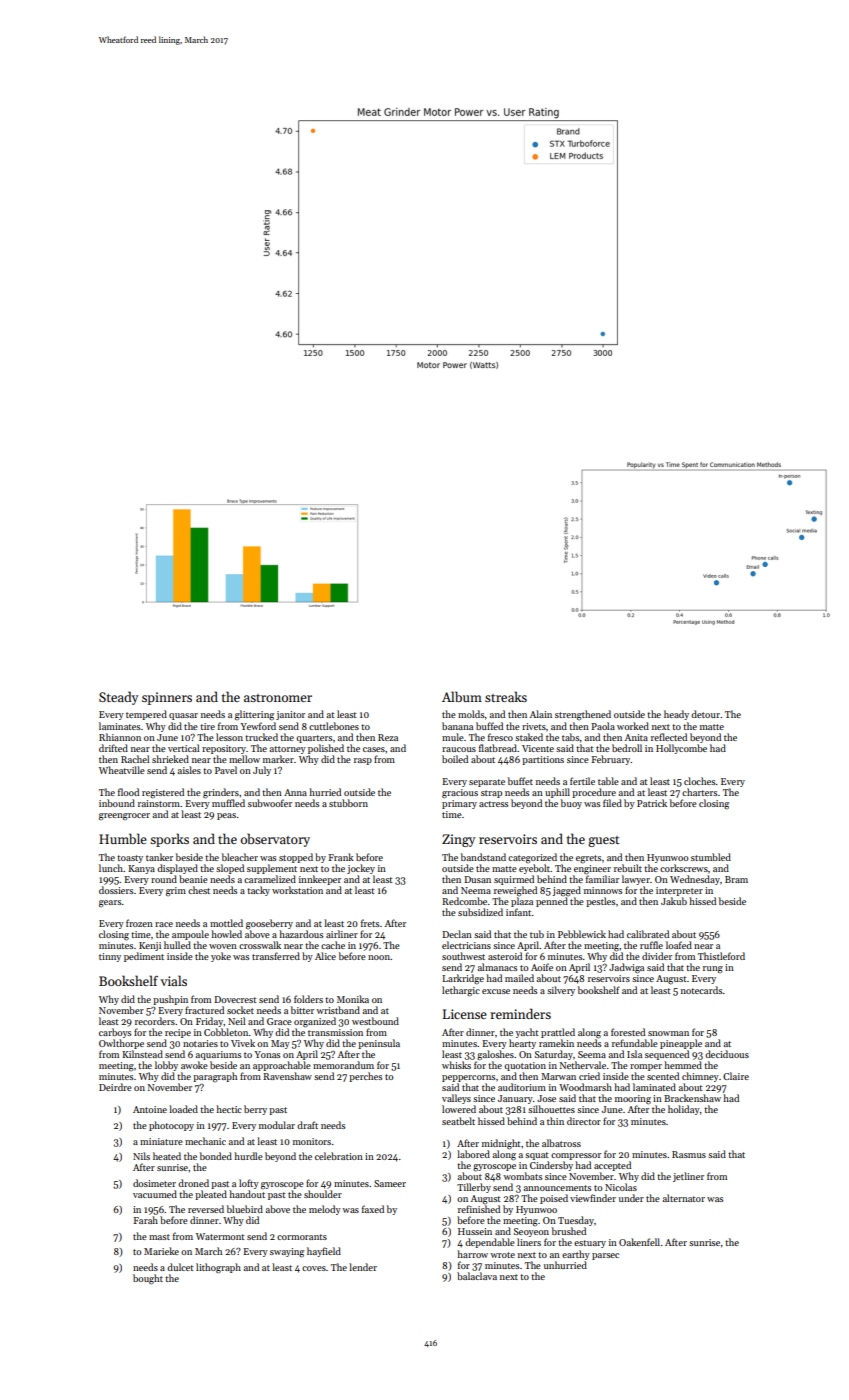 Image resolution: width=849 pixels, height=1400 pixels. What do you see at coordinates (170, 759) in the image?
I see `shrieked` at bounding box center [170, 759].
